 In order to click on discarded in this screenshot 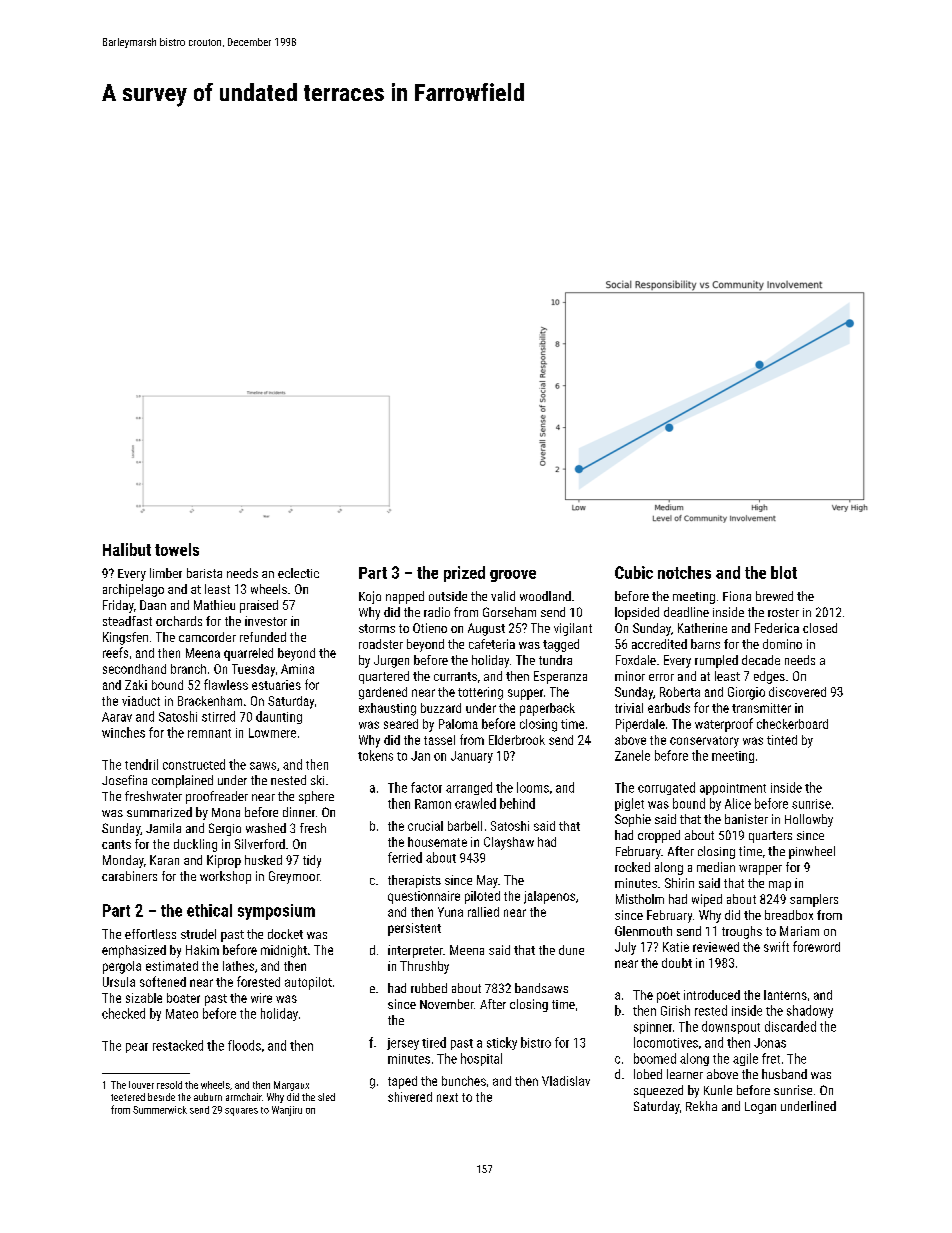, I will do `click(790, 1026)`.
